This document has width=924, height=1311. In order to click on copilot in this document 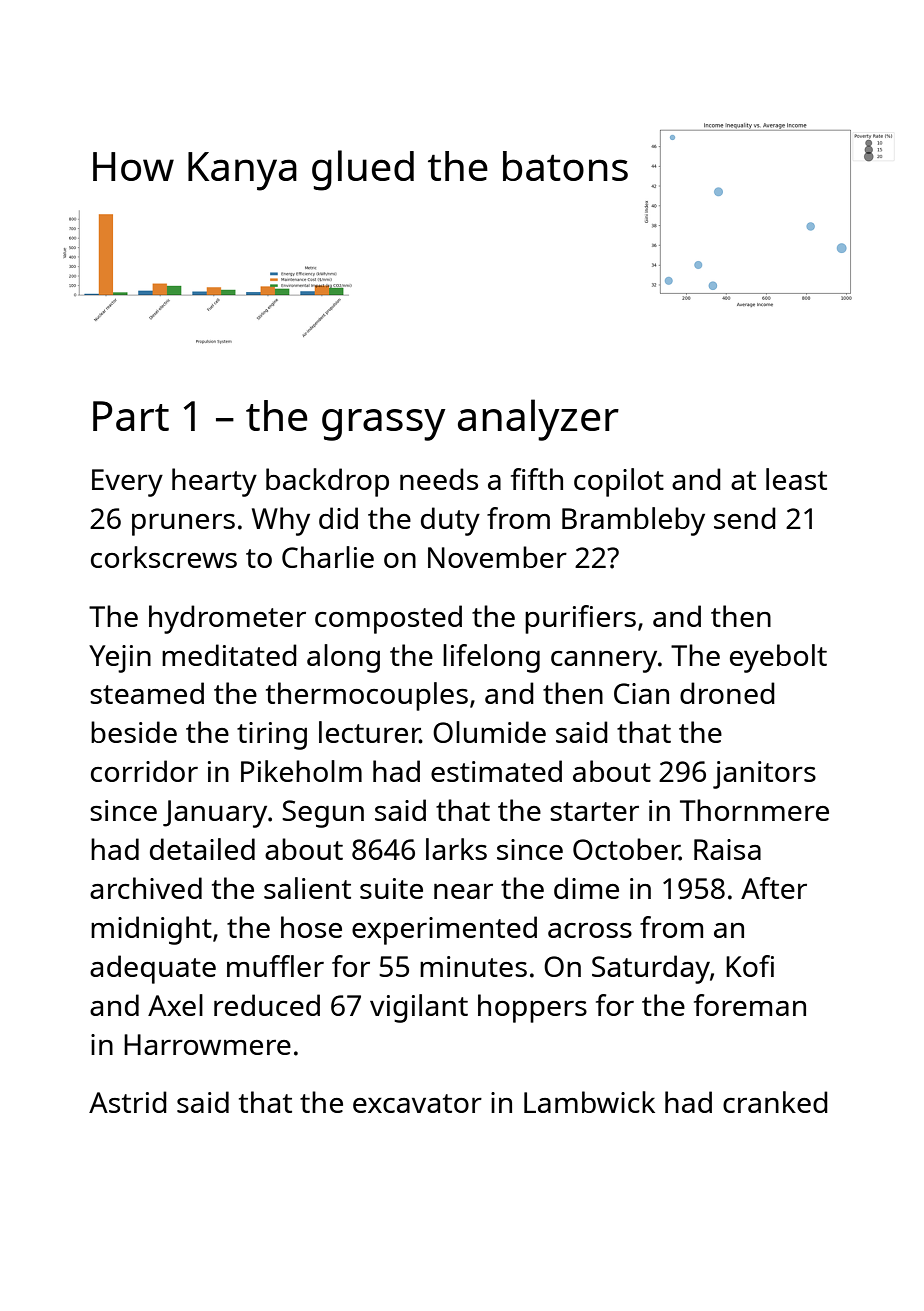, I will do `click(619, 482)`.
